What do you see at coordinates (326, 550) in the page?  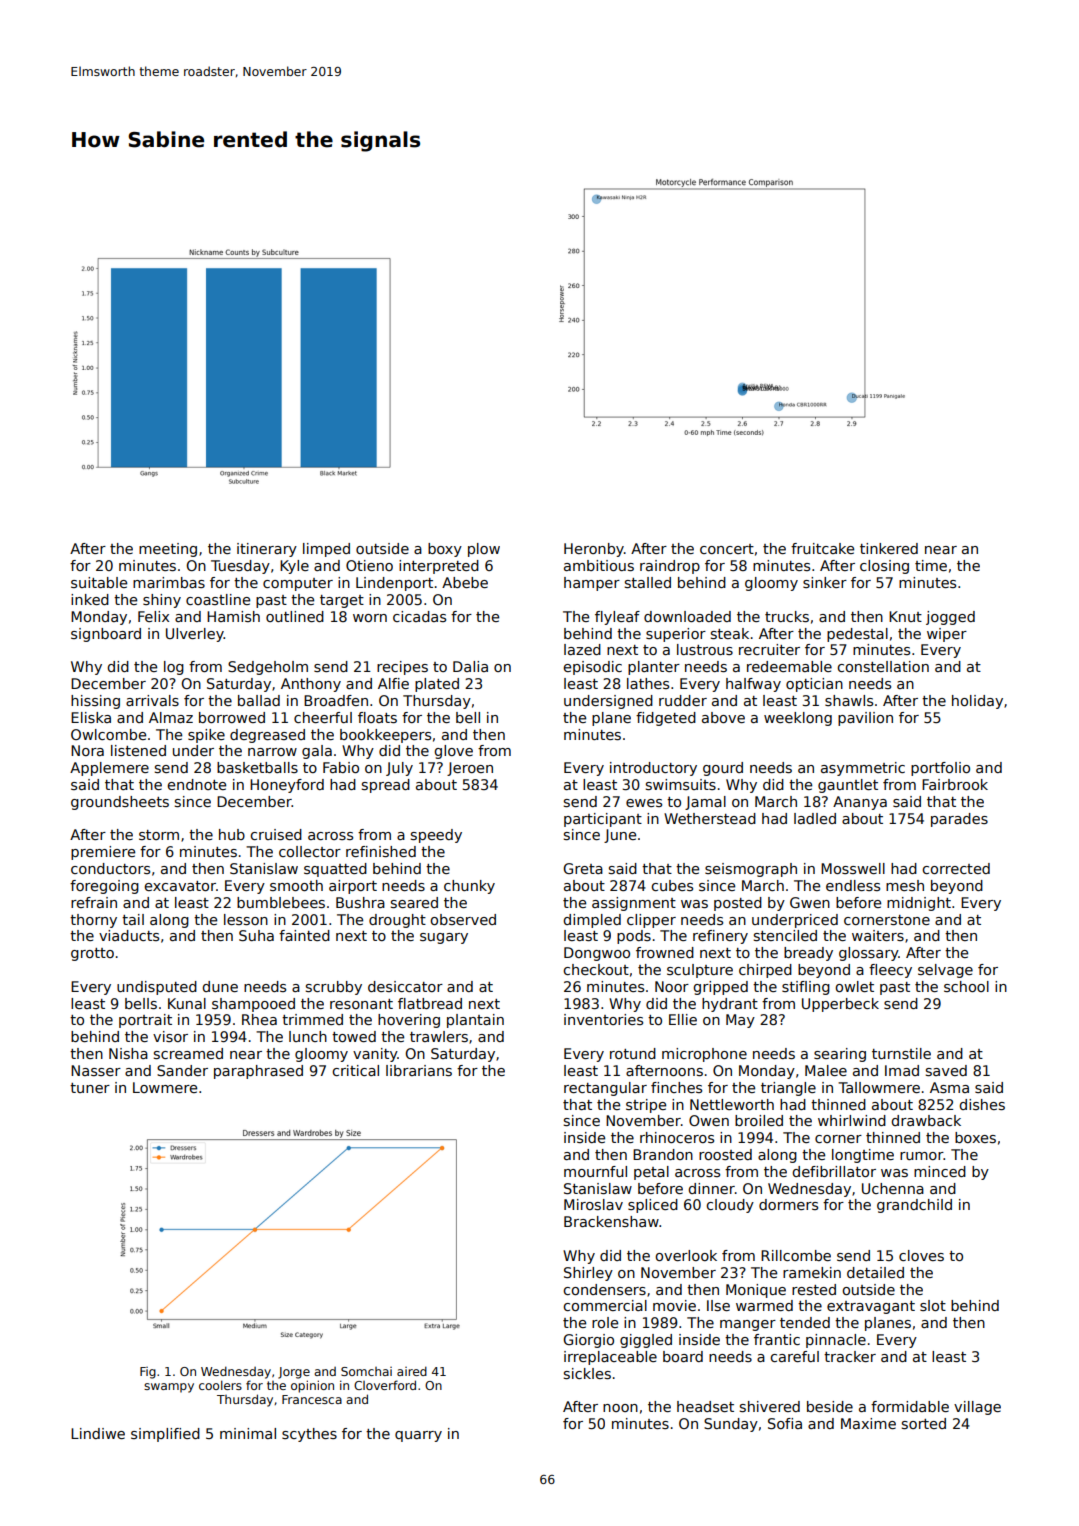 I see `limped` at bounding box center [326, 550].
